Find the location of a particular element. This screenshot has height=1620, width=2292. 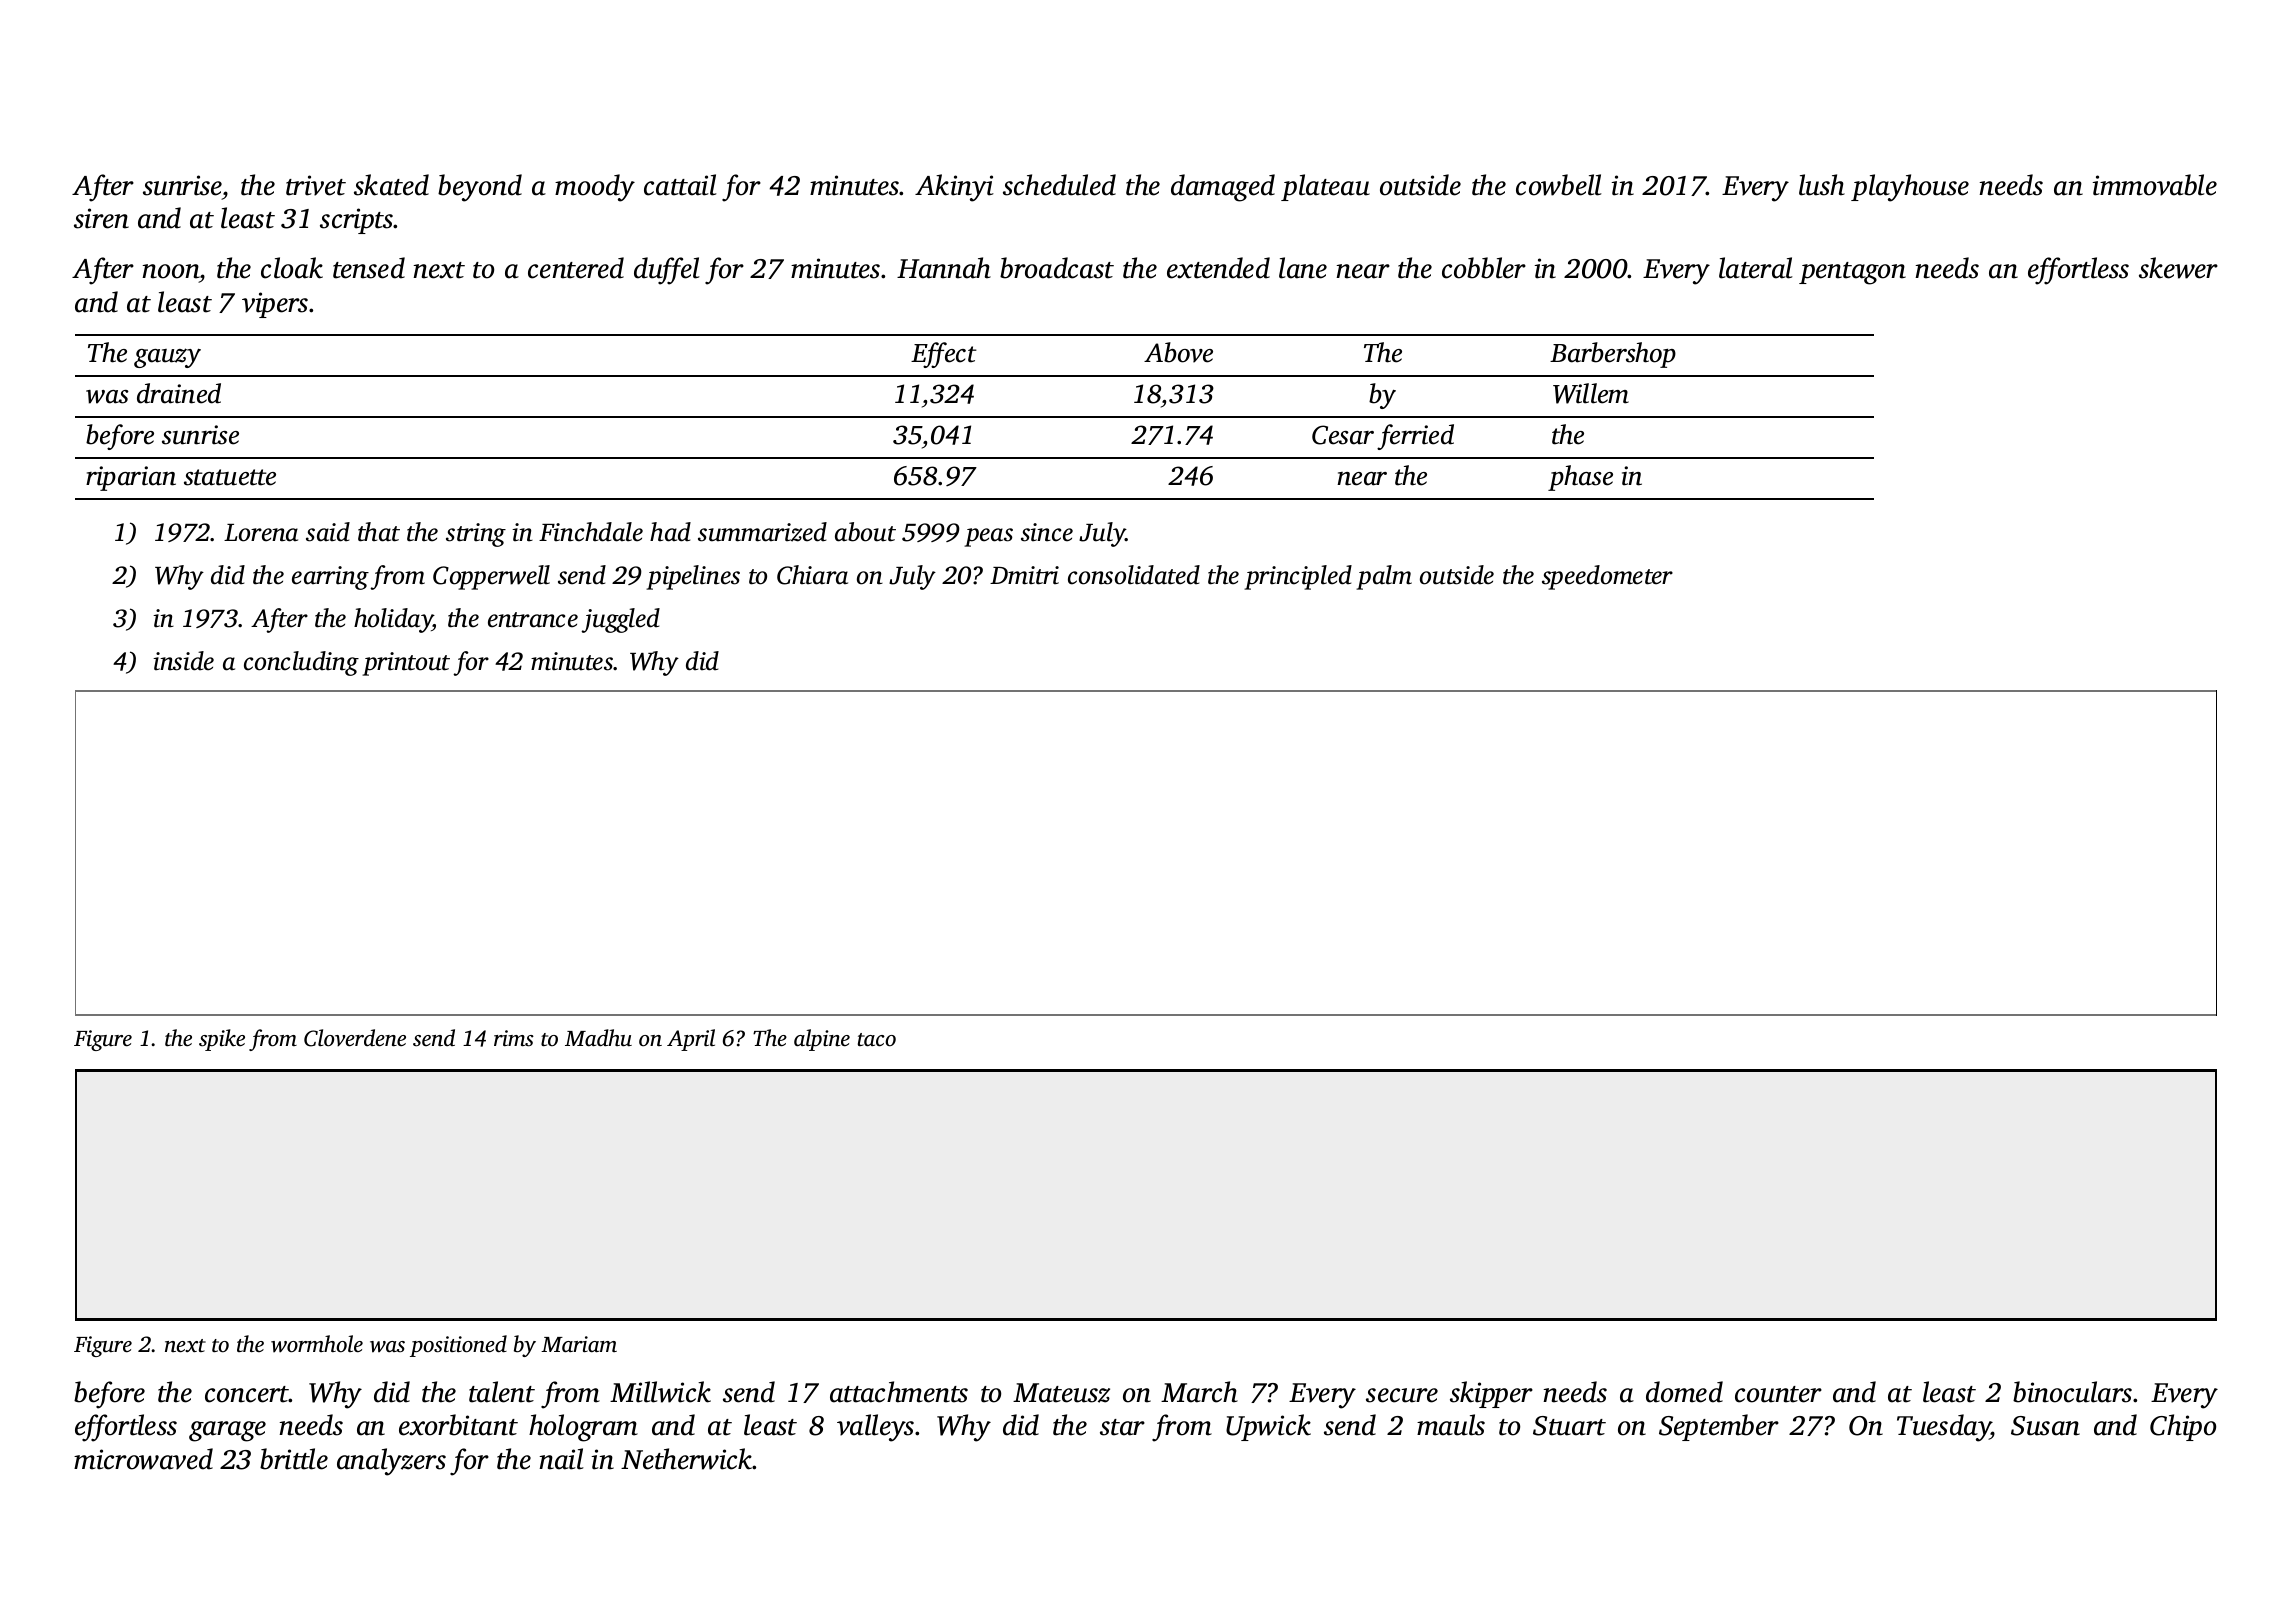

taco is located at coordinates (877, 1040).
